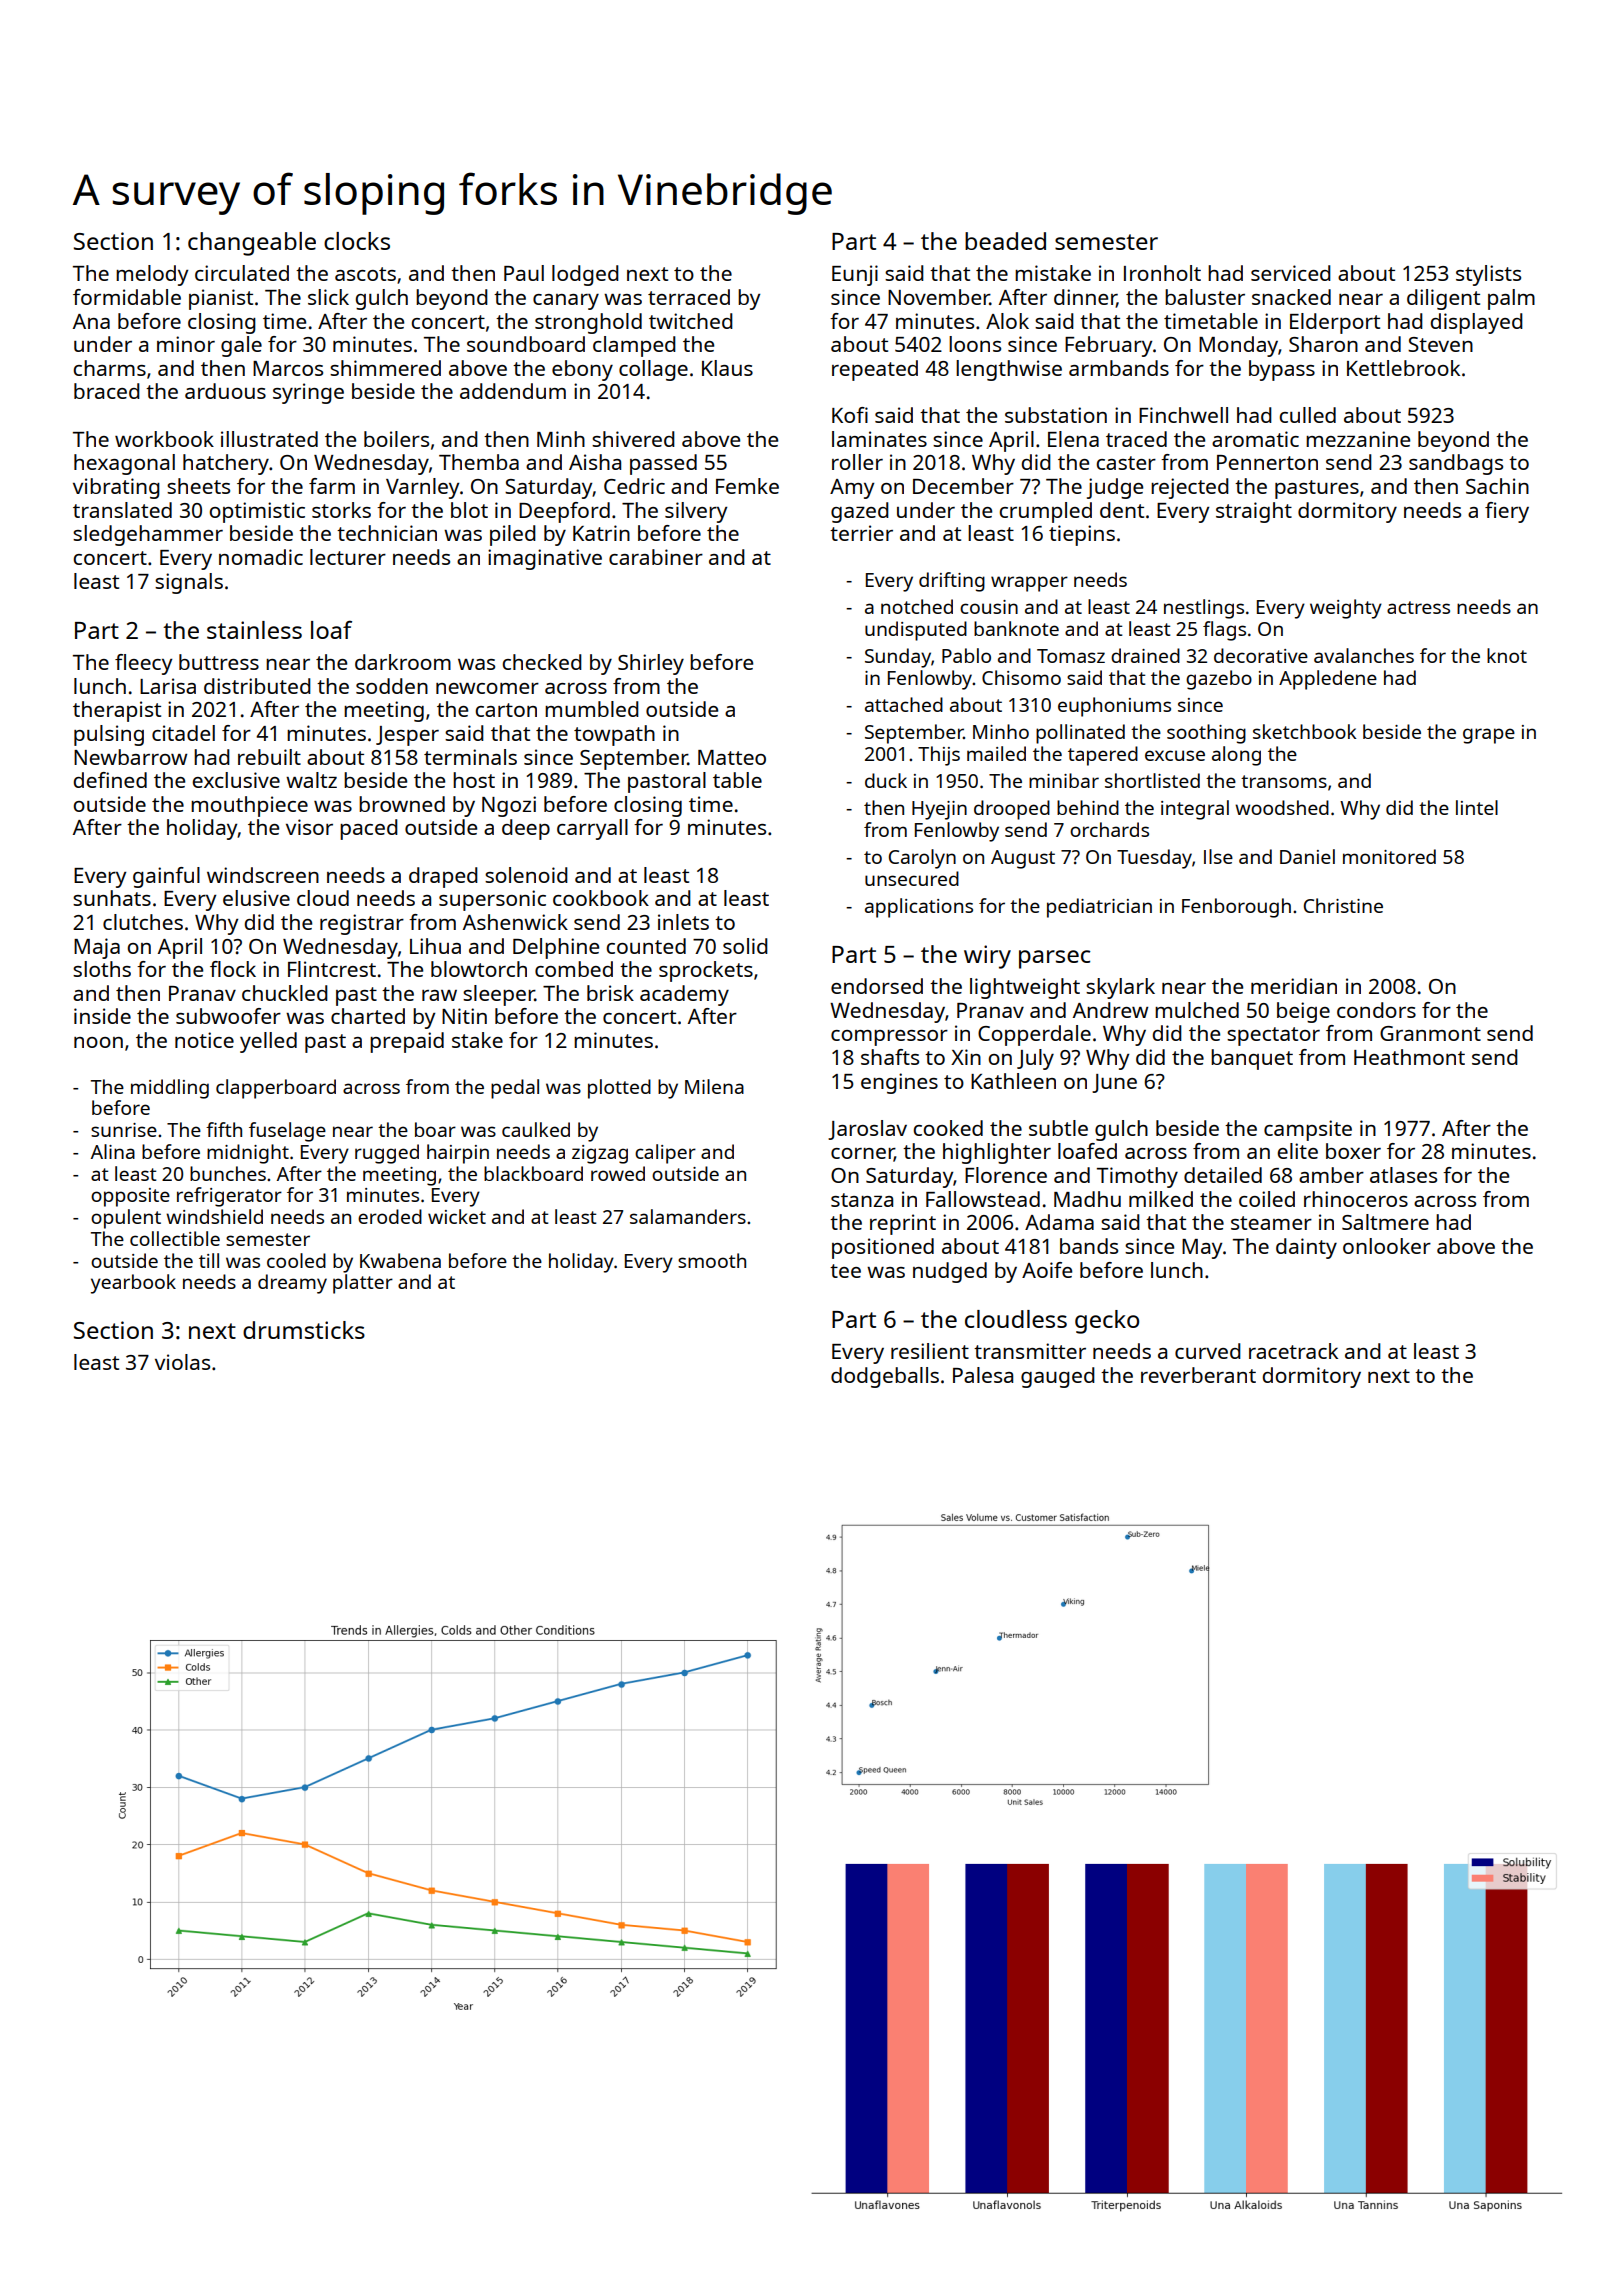 The image size is (1620, 2292). I want to click on shivered, so click(633, 439).
